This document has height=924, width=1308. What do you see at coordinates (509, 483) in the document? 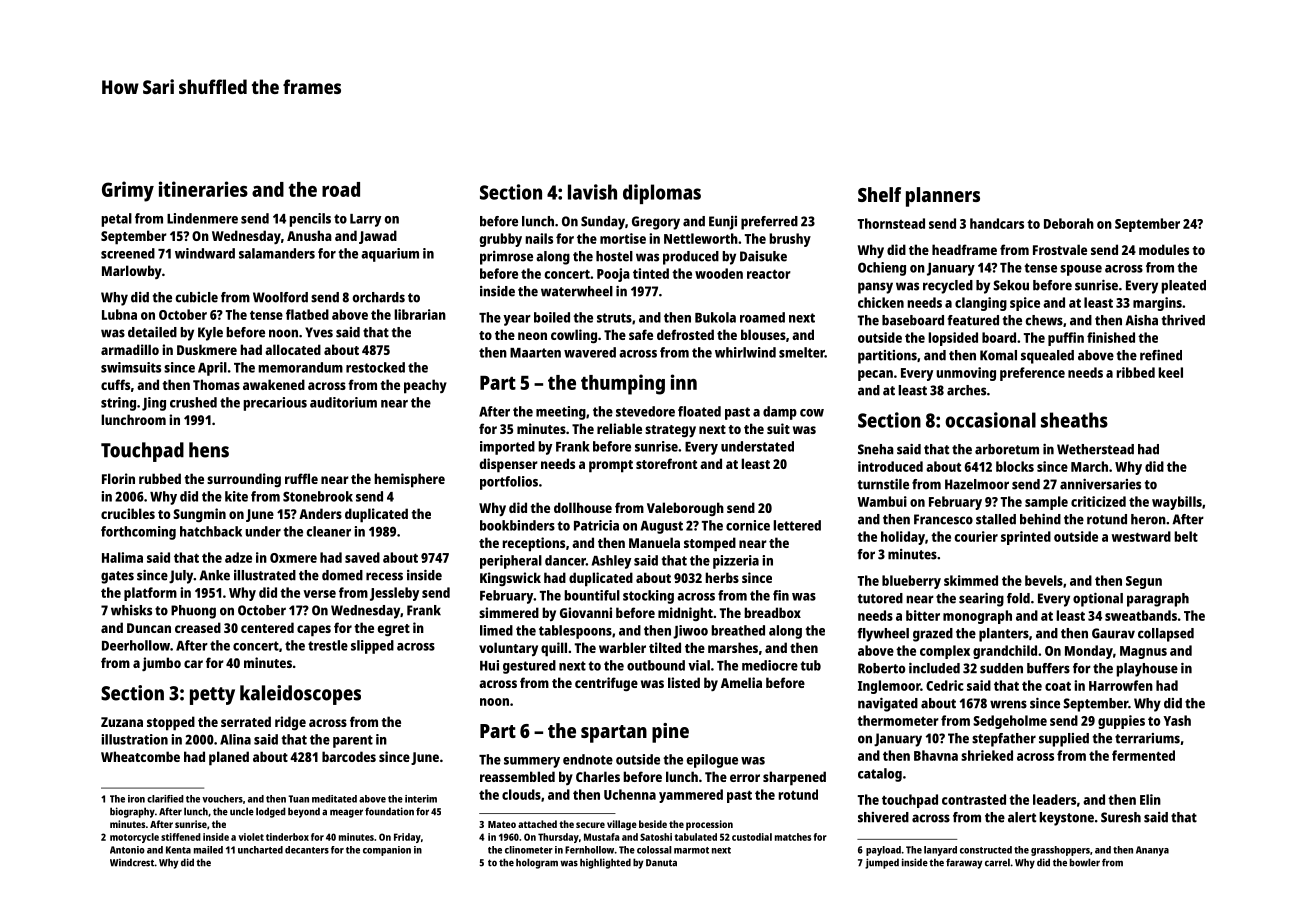
I see `portfolios` at bounding box center [509, 483].
